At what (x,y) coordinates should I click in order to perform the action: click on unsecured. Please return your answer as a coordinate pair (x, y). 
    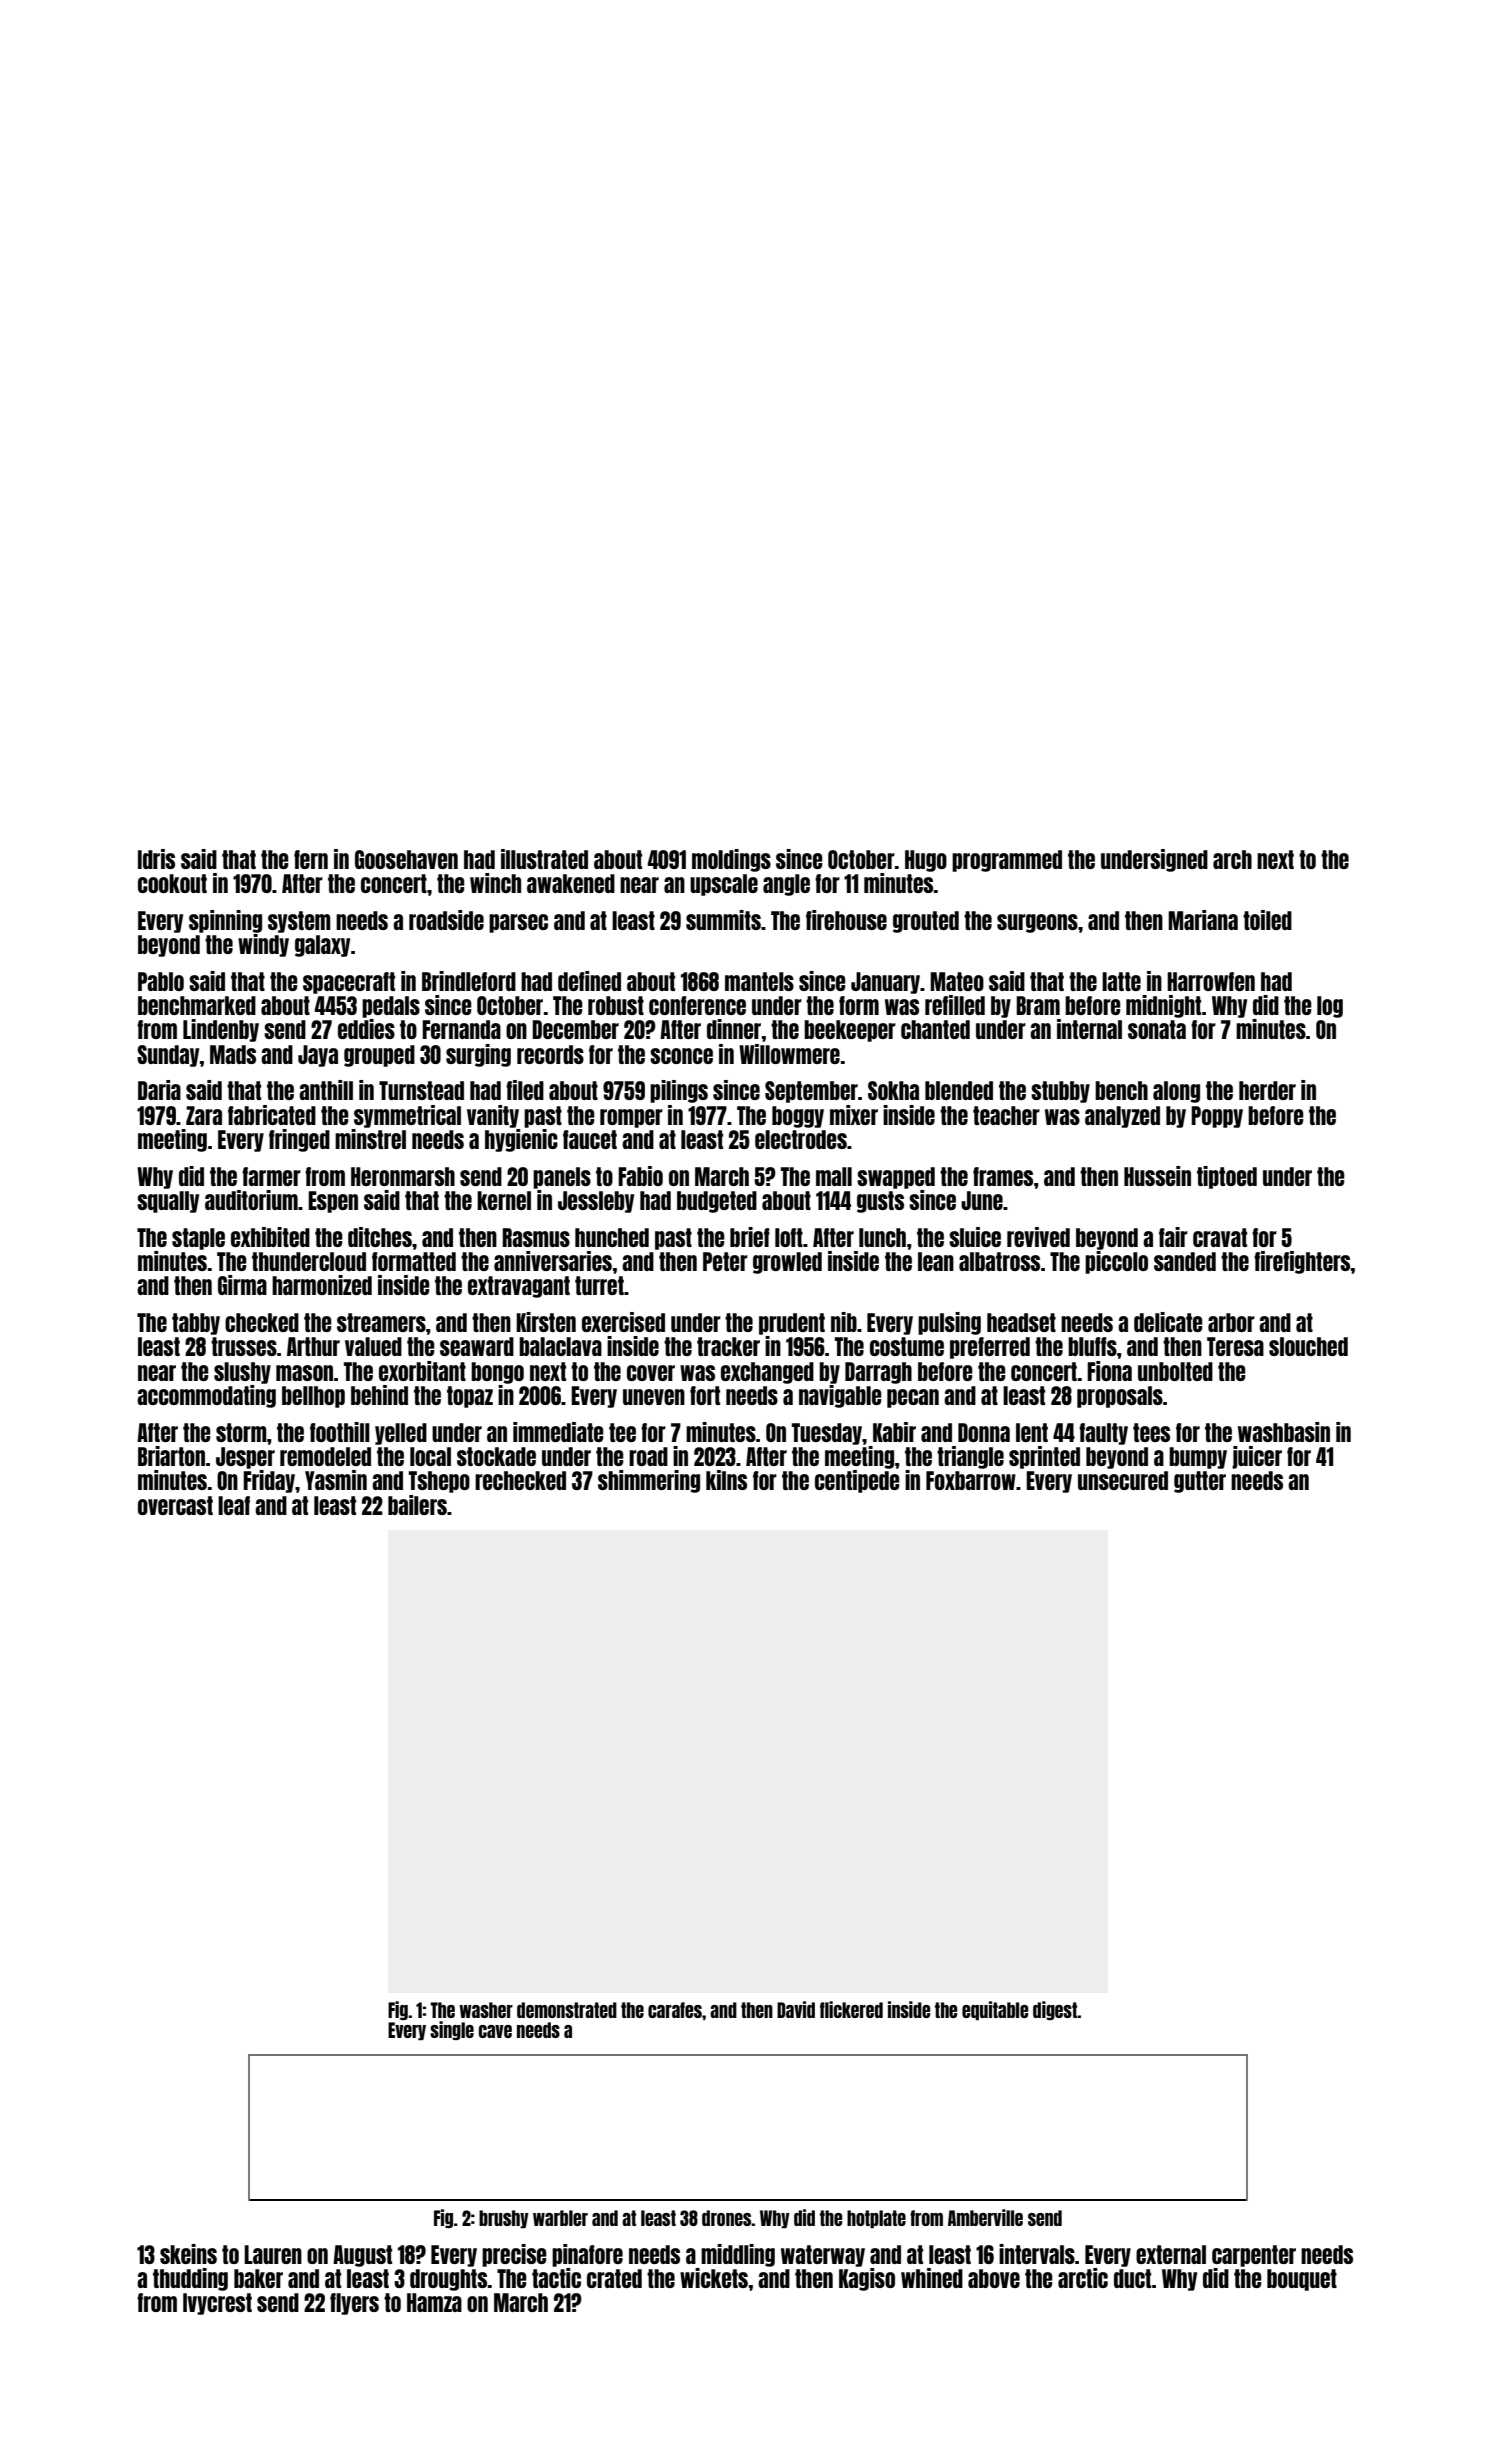
    Looking at the image, I should click on (1123, 1480).
